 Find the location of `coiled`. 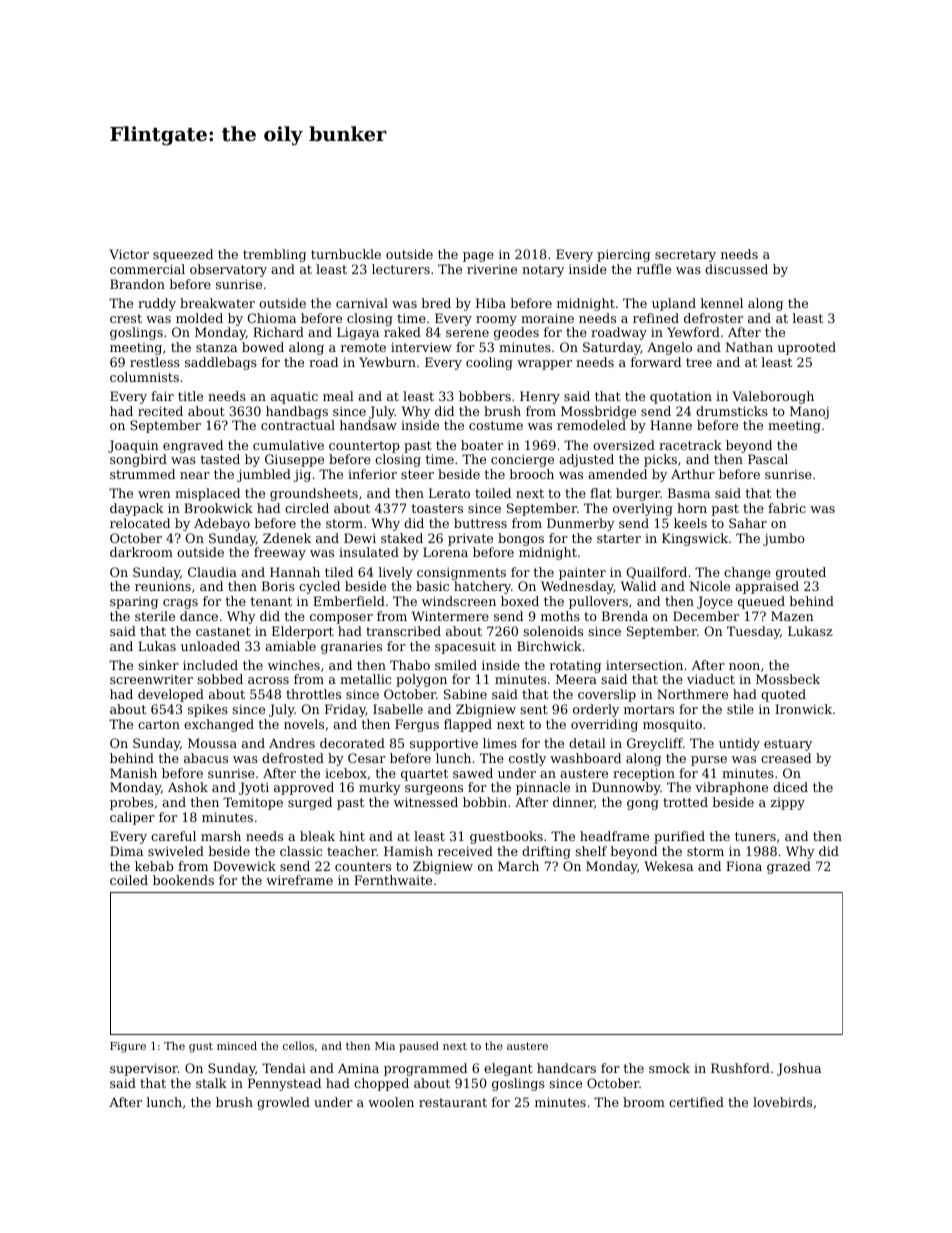

coiled is located at coordinates (129, 880).
